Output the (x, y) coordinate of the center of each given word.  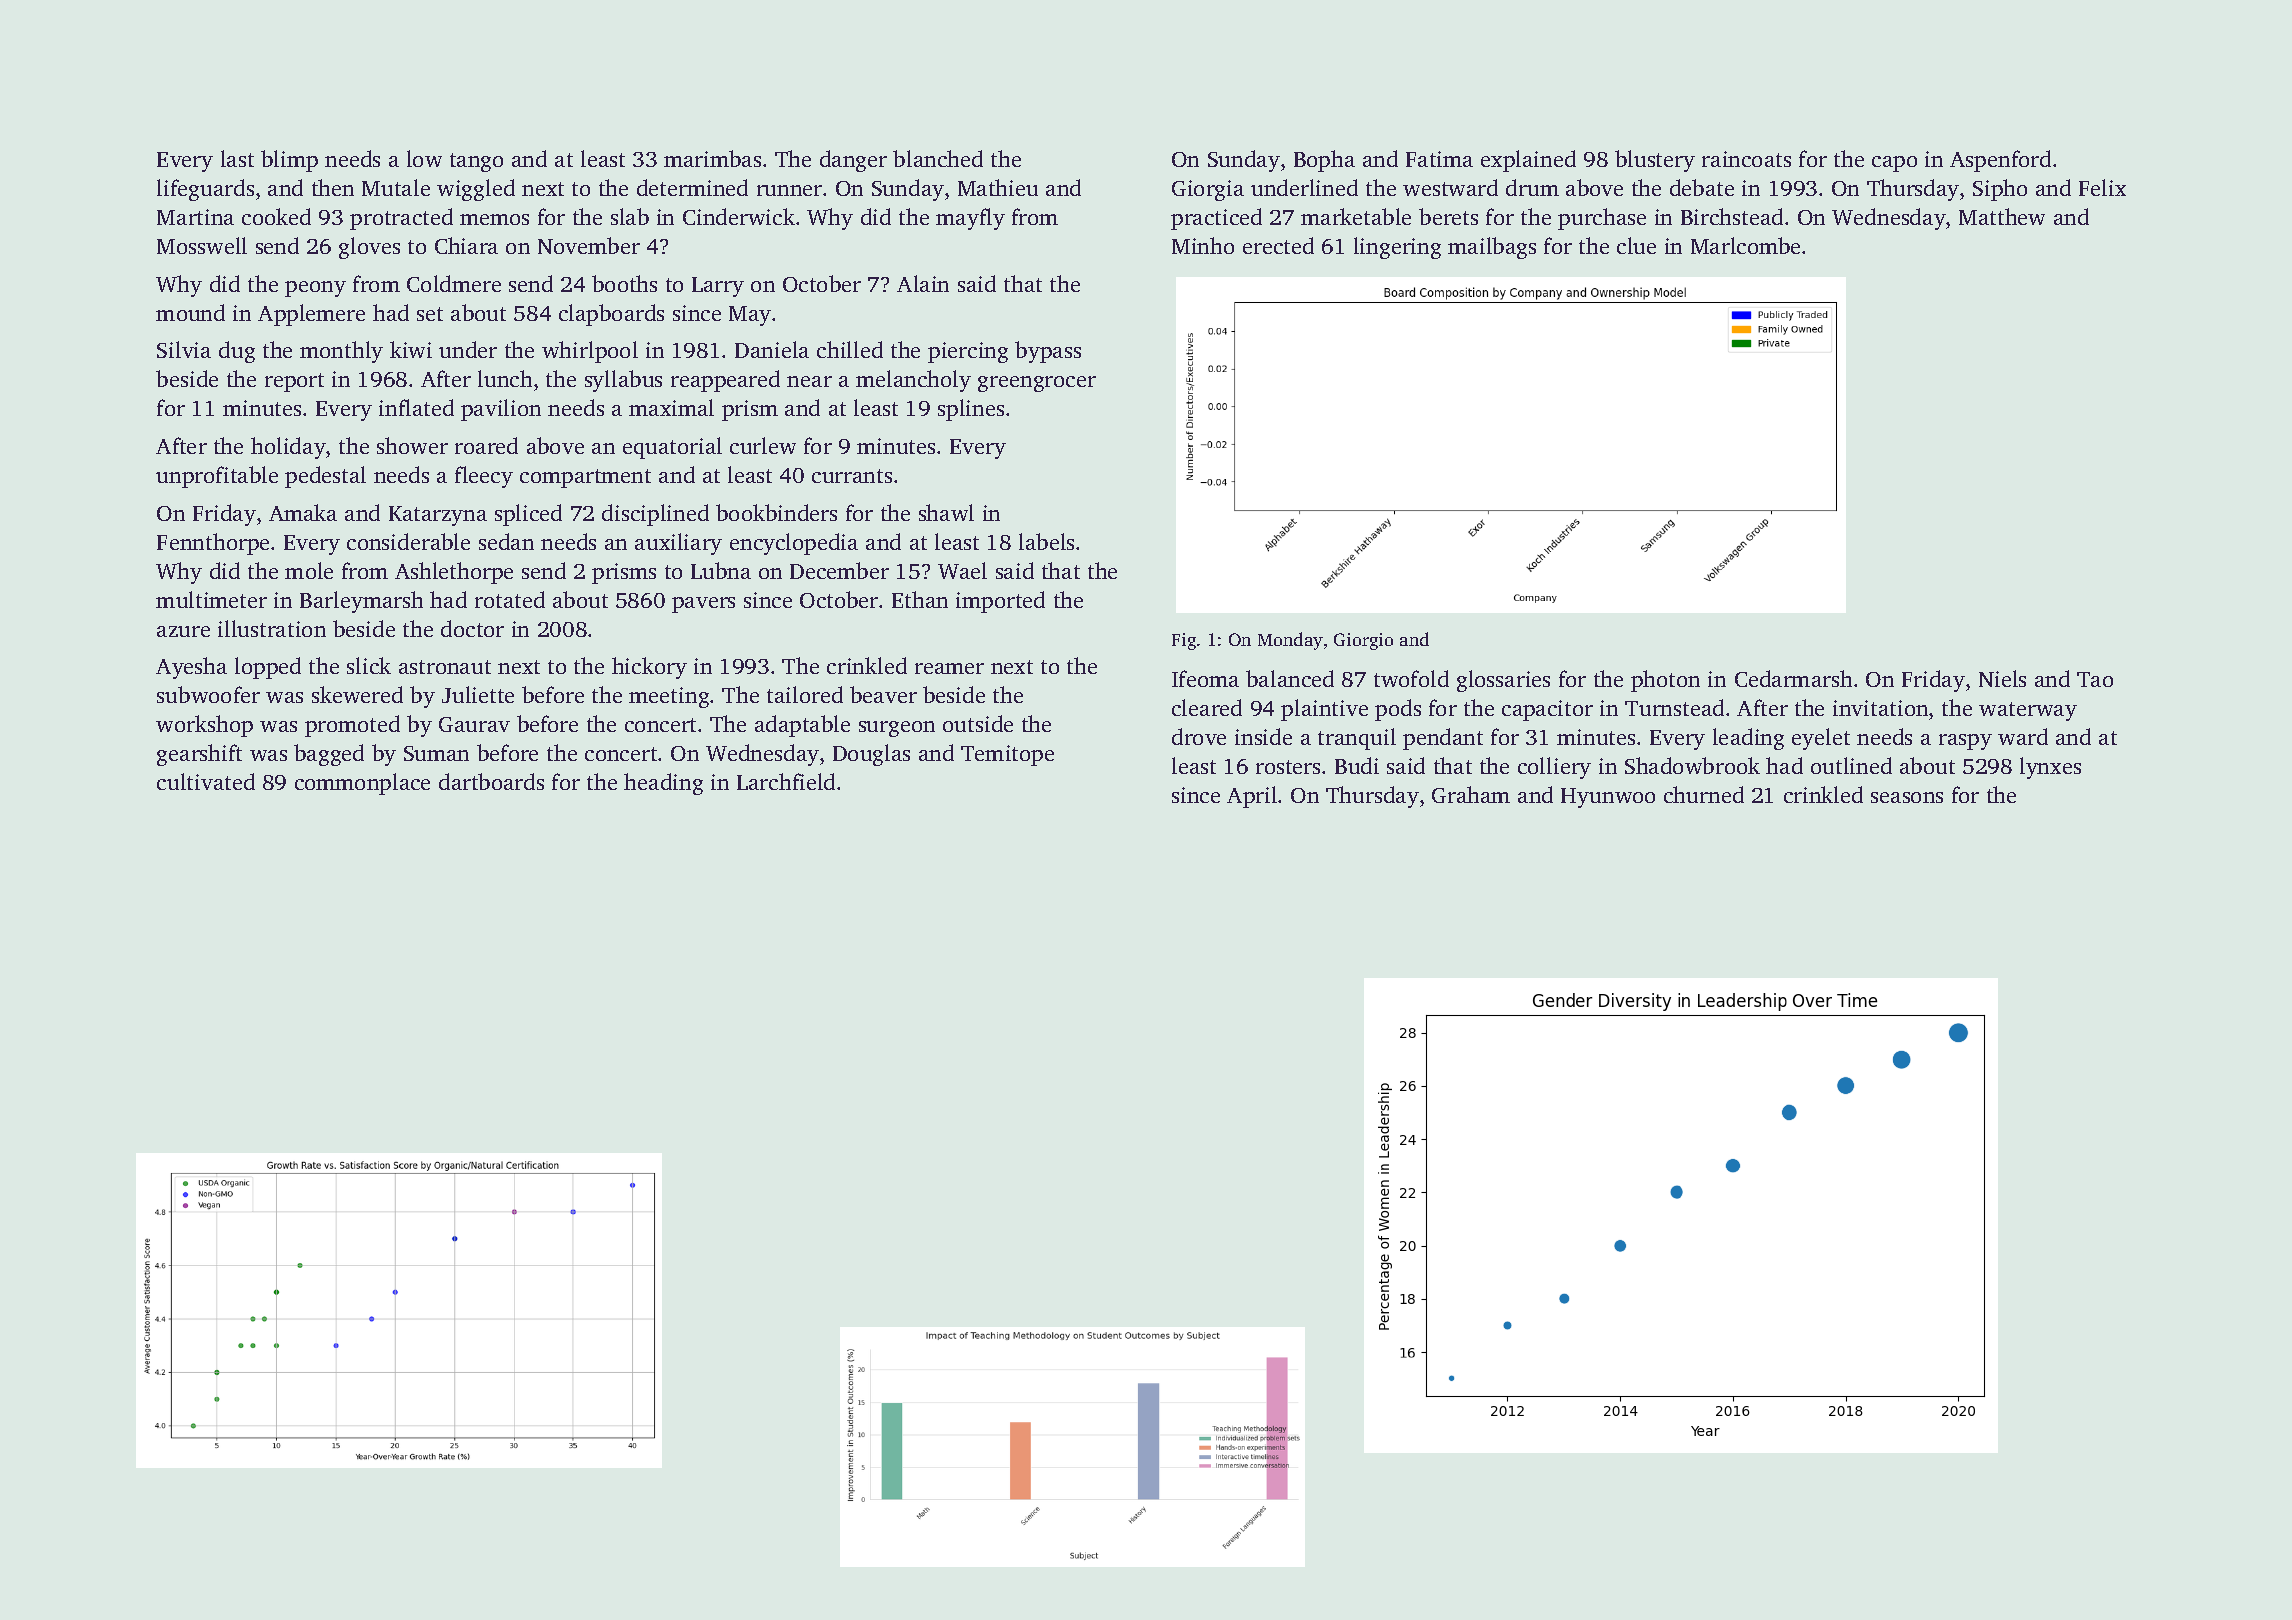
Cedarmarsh (1793, 678)
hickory (649, 668)
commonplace (362, 784)
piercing (968, 352)
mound (190, 312)
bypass (1048, 352)
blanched (938, 158)
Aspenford (2000, 161)
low (424, 158)
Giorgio (1363, 641)
